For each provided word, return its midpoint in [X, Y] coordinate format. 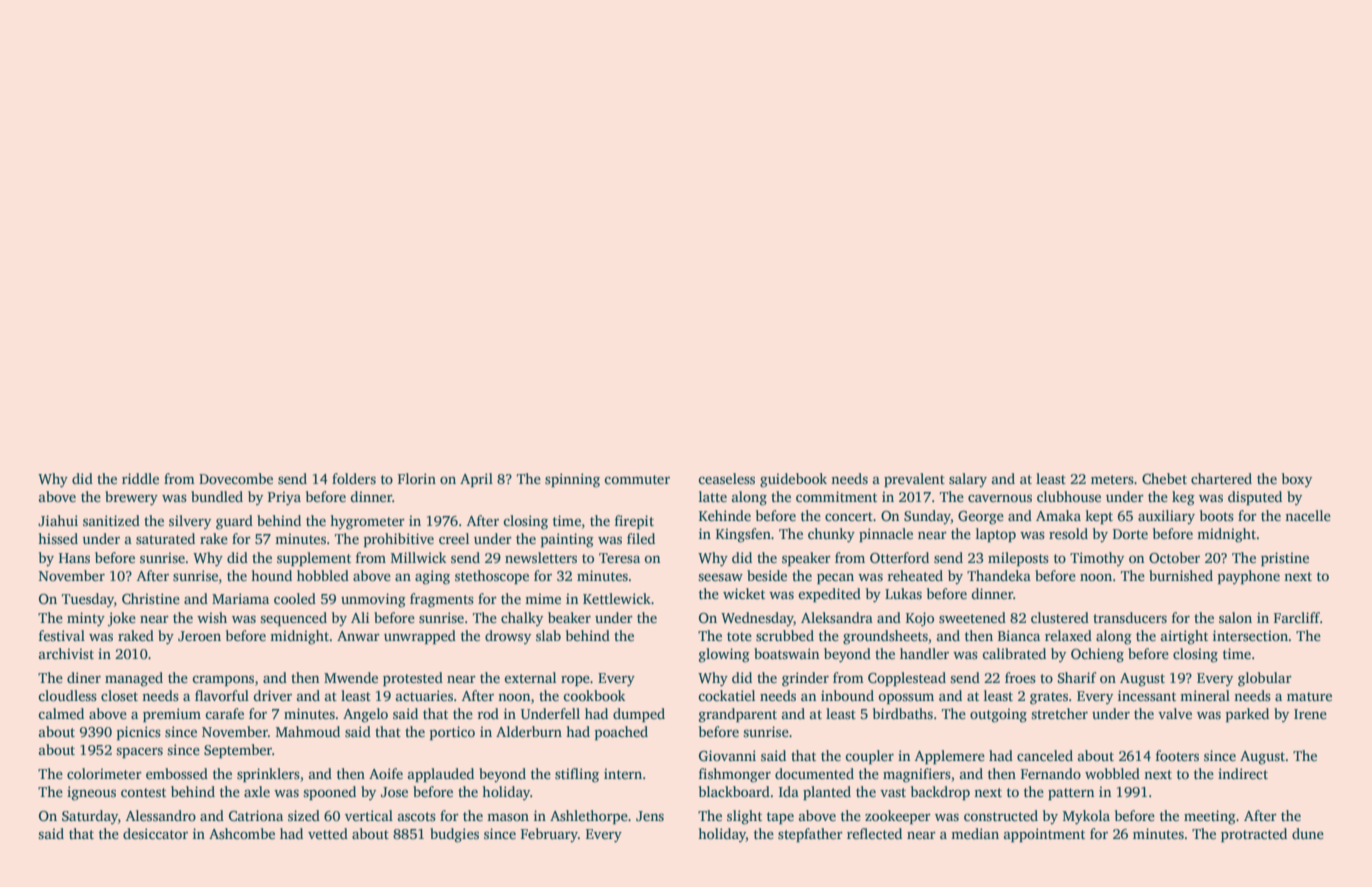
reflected [874, 833]
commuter [637, 479]
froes [1020, 677]
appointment [1044, 835]
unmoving [373, 600]
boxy [1297, 480]
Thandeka [999, 575]
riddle [140, 478]
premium [172, 715]
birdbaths [903, 713]
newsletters [541, 557]
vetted [328, 833]
